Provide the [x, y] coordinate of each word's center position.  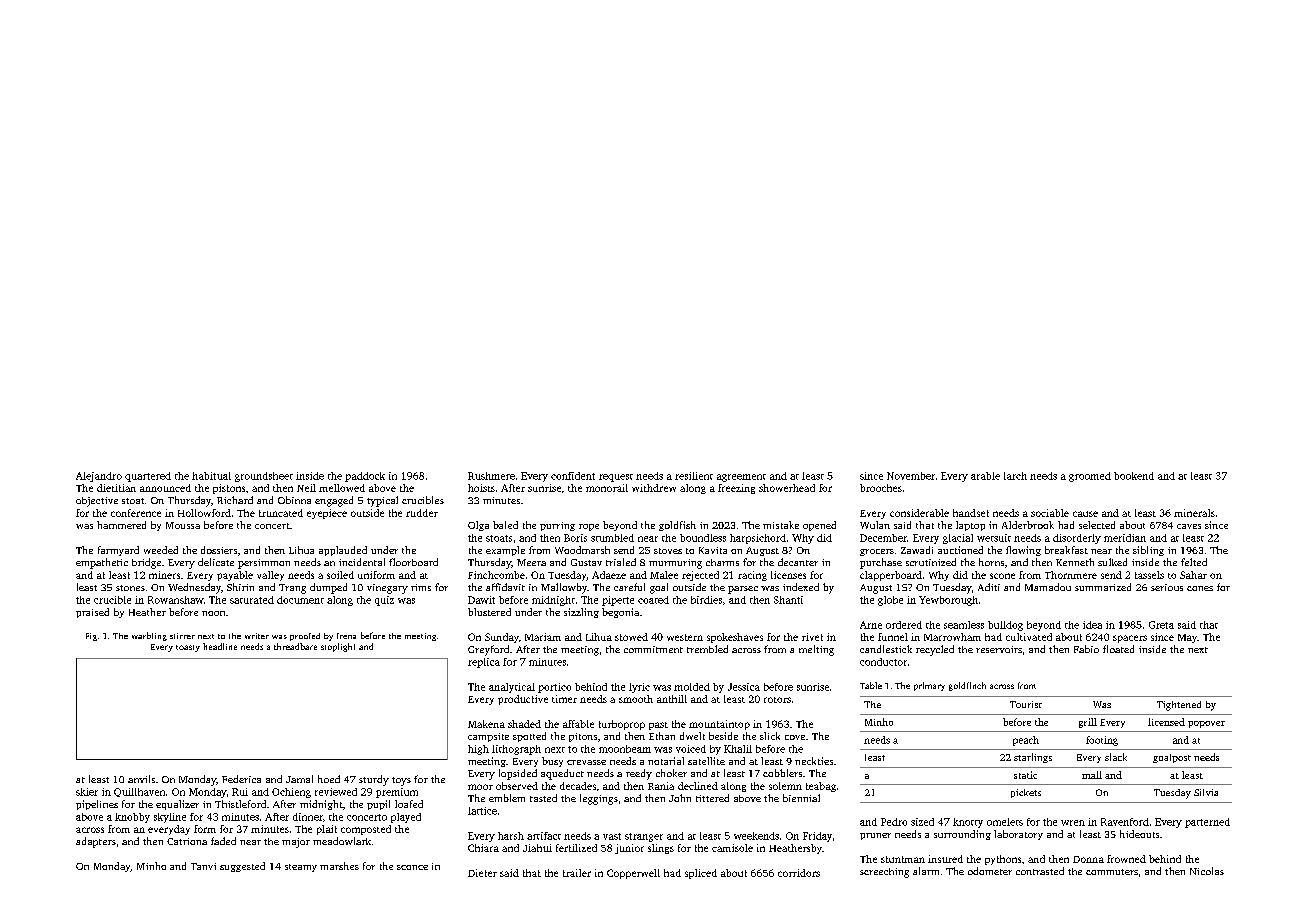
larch [1015, 476]
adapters [96, 842]
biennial [801, 798]
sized [922, 822]
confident [573, 476]
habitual [211, 476]
